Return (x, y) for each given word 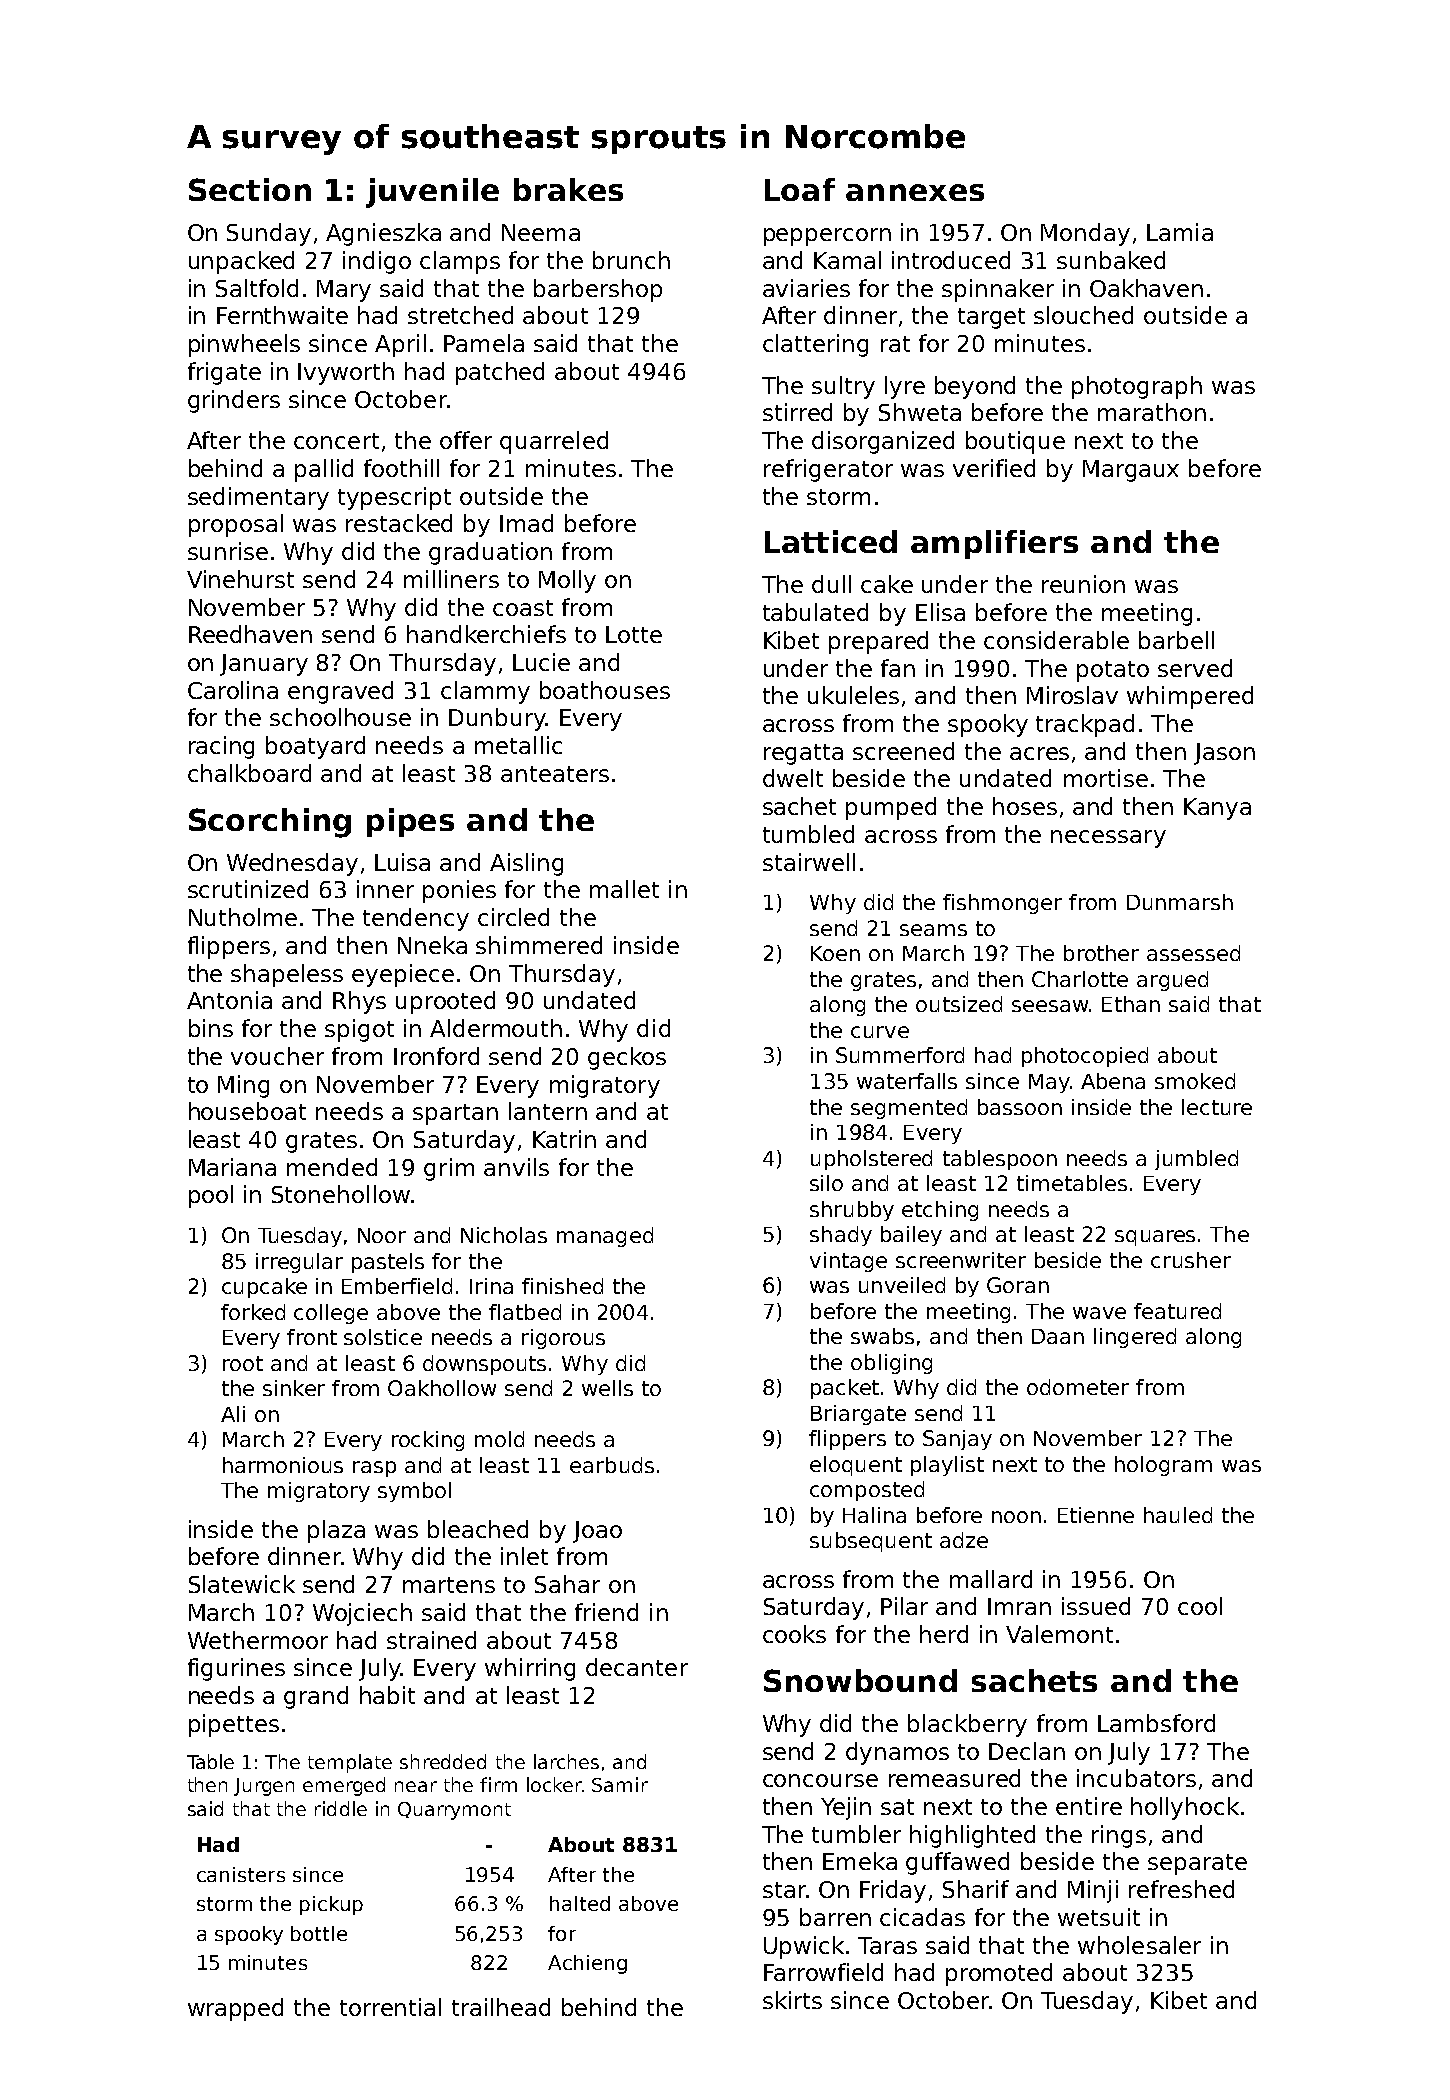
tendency (416, 919)
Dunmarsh (1180, 902)
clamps (460, 262)
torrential (390, 2007)
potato (1113, 671)
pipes (410, 822)
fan (898, 668)
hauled (1178, 1515)
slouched (1083, 315)
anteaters (555, 774)
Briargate (858, 1415)
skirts (792, 2000)
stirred (797, 412)
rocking (428, 1441)
